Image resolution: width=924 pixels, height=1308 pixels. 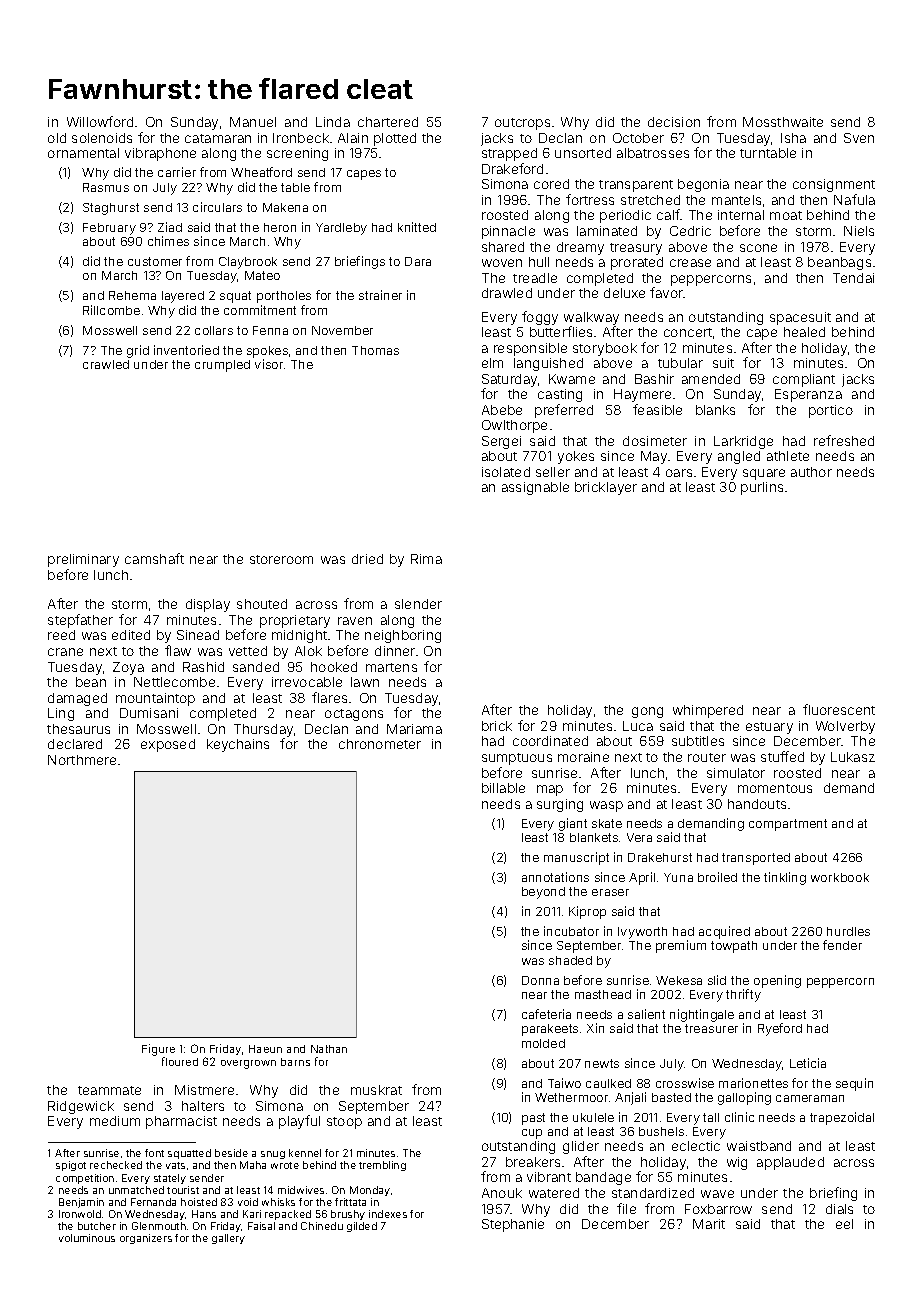 I want to click on Mossthwaite, so click(x=783, y=122).
